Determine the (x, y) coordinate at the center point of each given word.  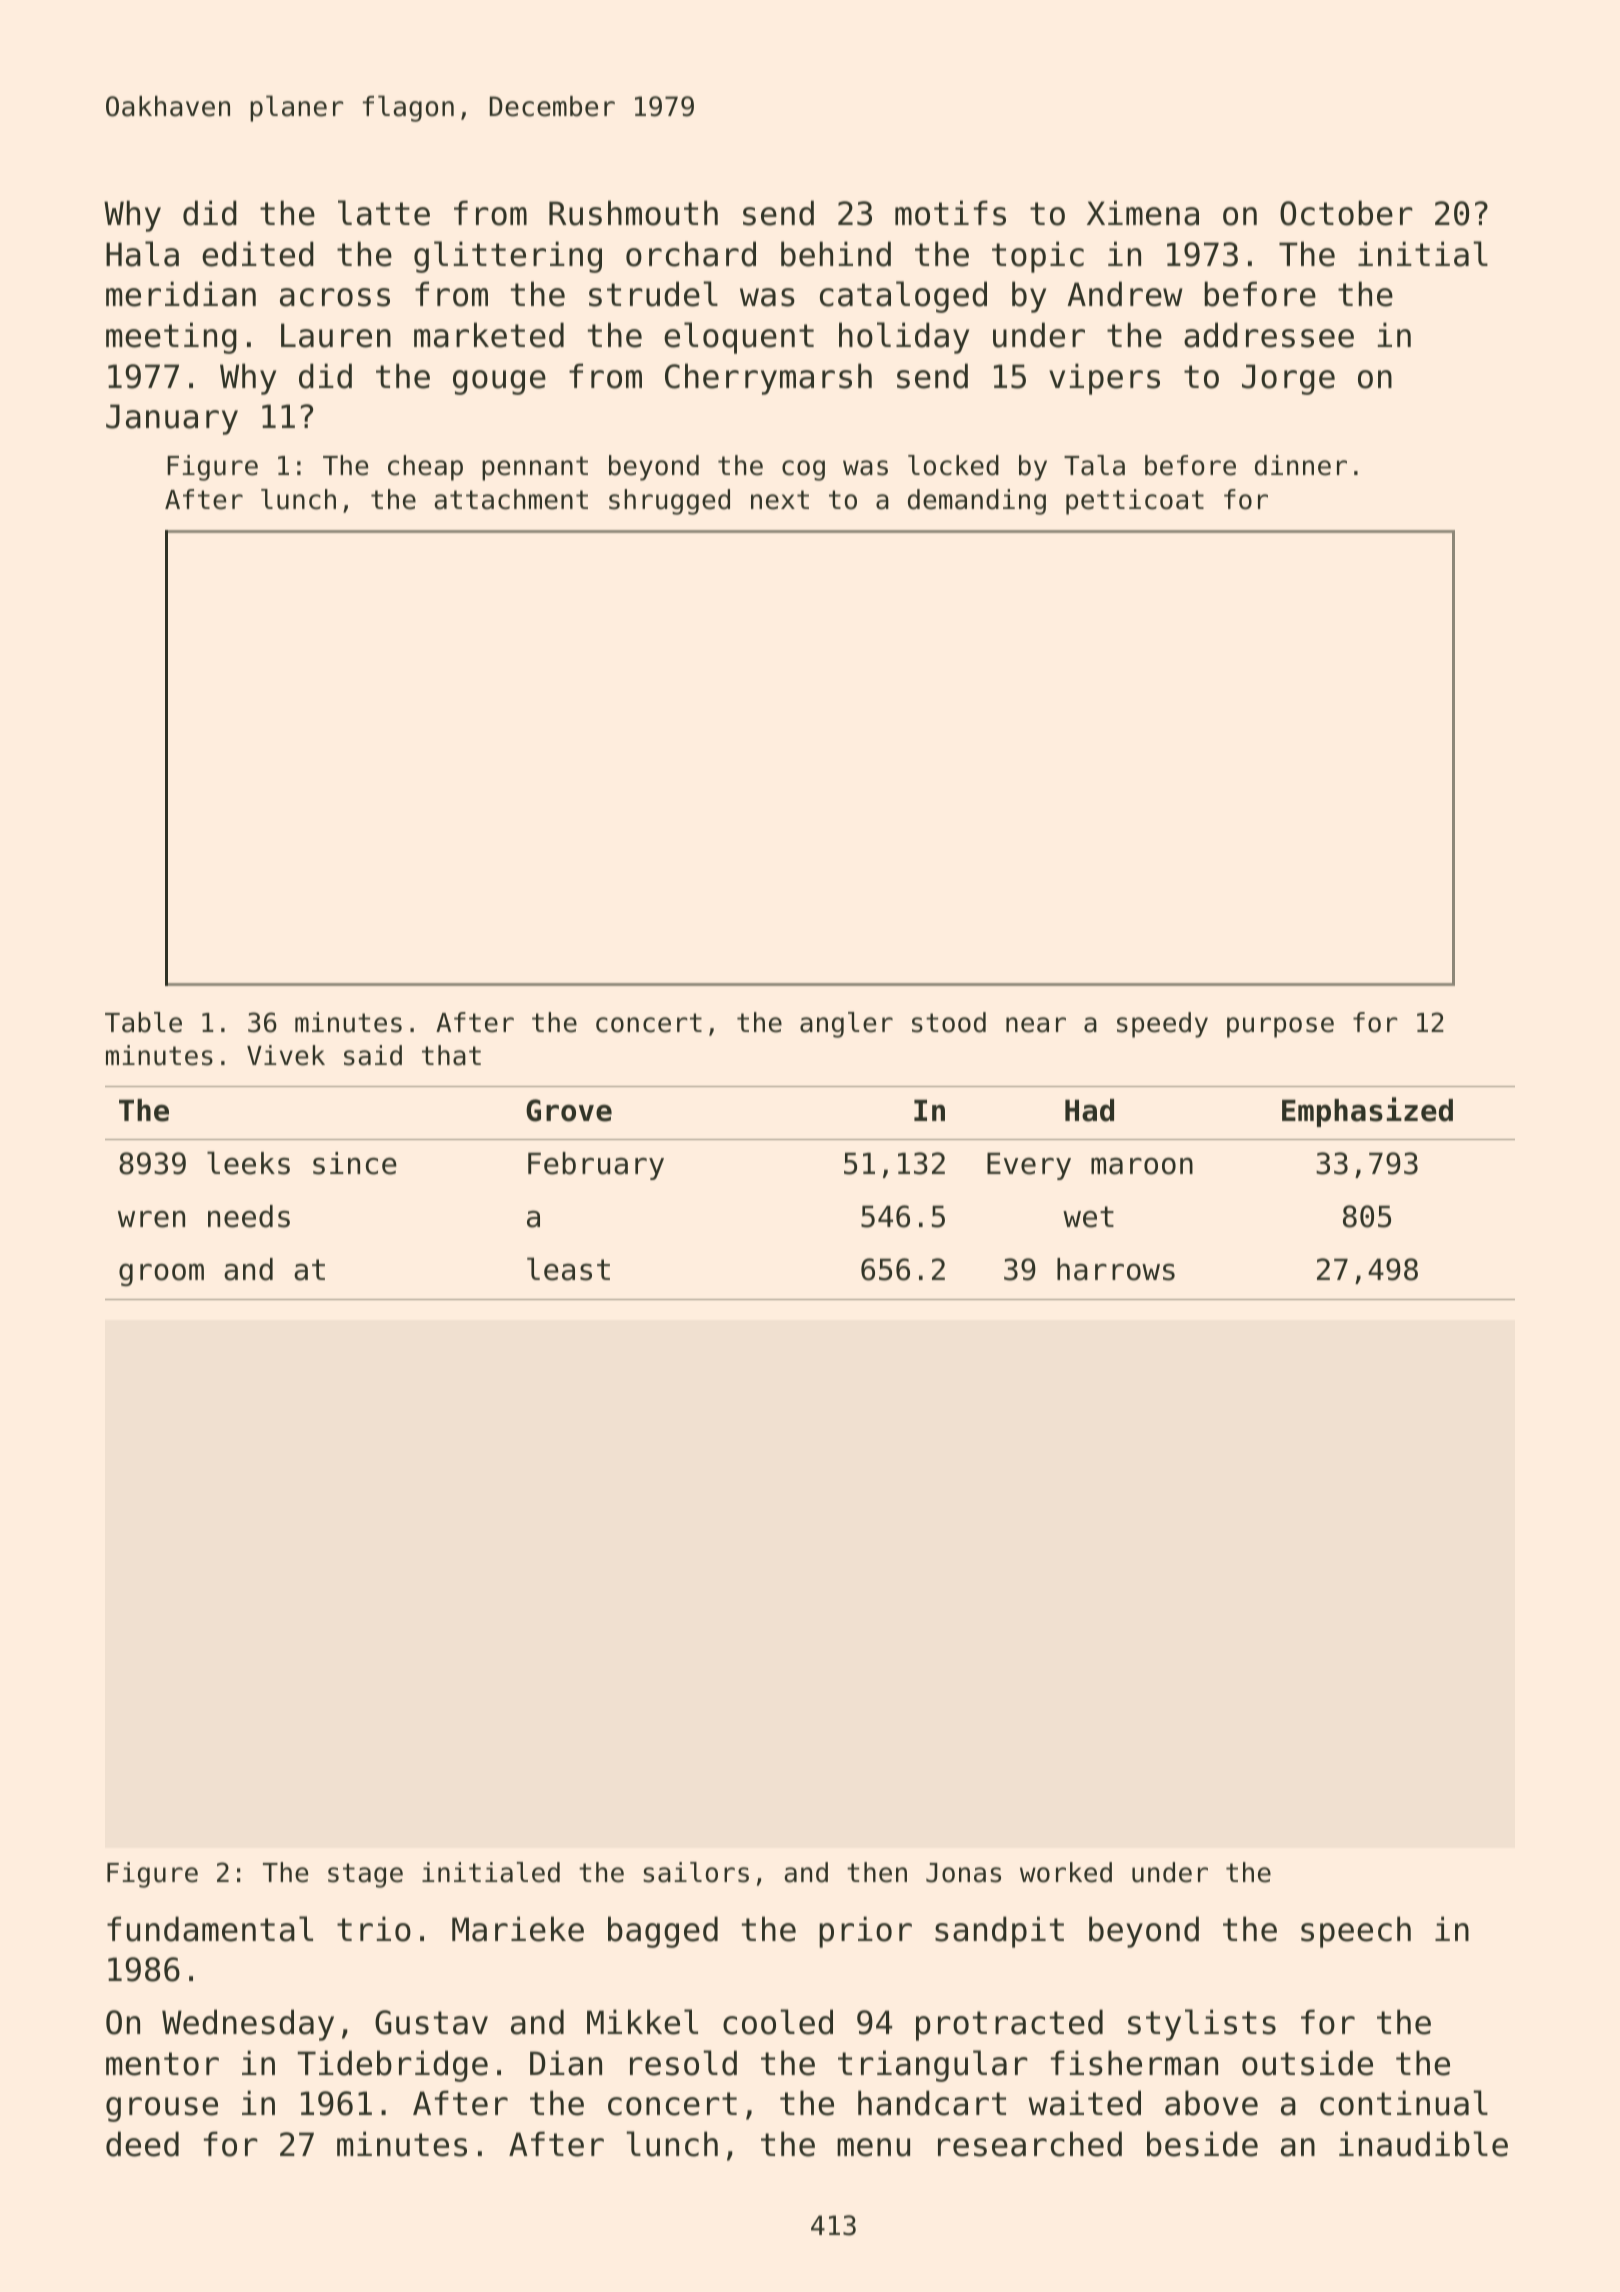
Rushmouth (633, 213)
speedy (1162, 1025)
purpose (1280, 1027)
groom (161, 1274)
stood (949, 1022)
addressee (1269, 335)
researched (1030, 2144)
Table (143, 1022)
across (335, 297)
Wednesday (248, 2025)
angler (846, 1025)
